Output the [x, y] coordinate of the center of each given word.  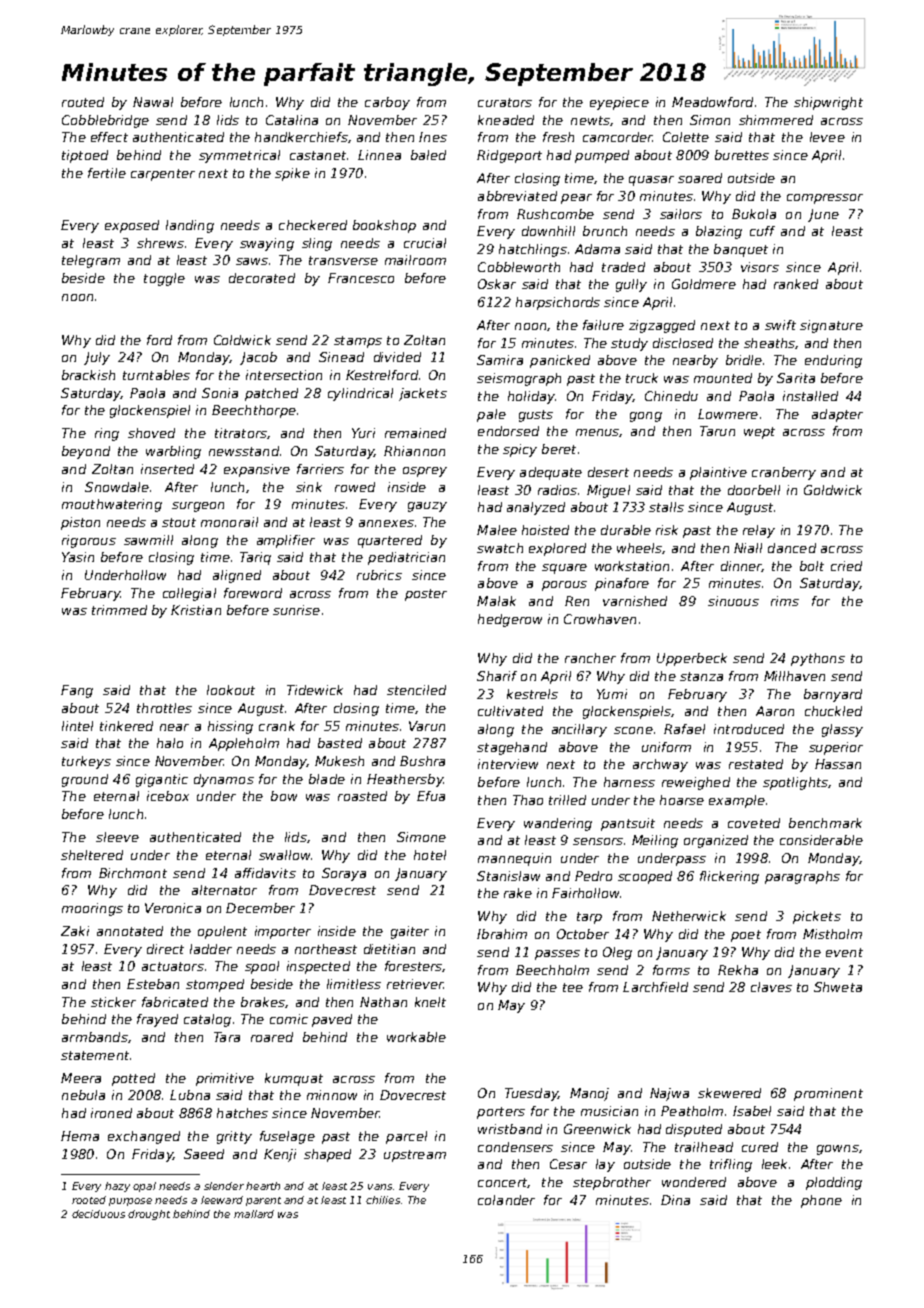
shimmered [776, 120]
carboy [387, 103]
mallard [254, 1214]
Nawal [153, 102]
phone [821, 1201]
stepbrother [612, 1183]
